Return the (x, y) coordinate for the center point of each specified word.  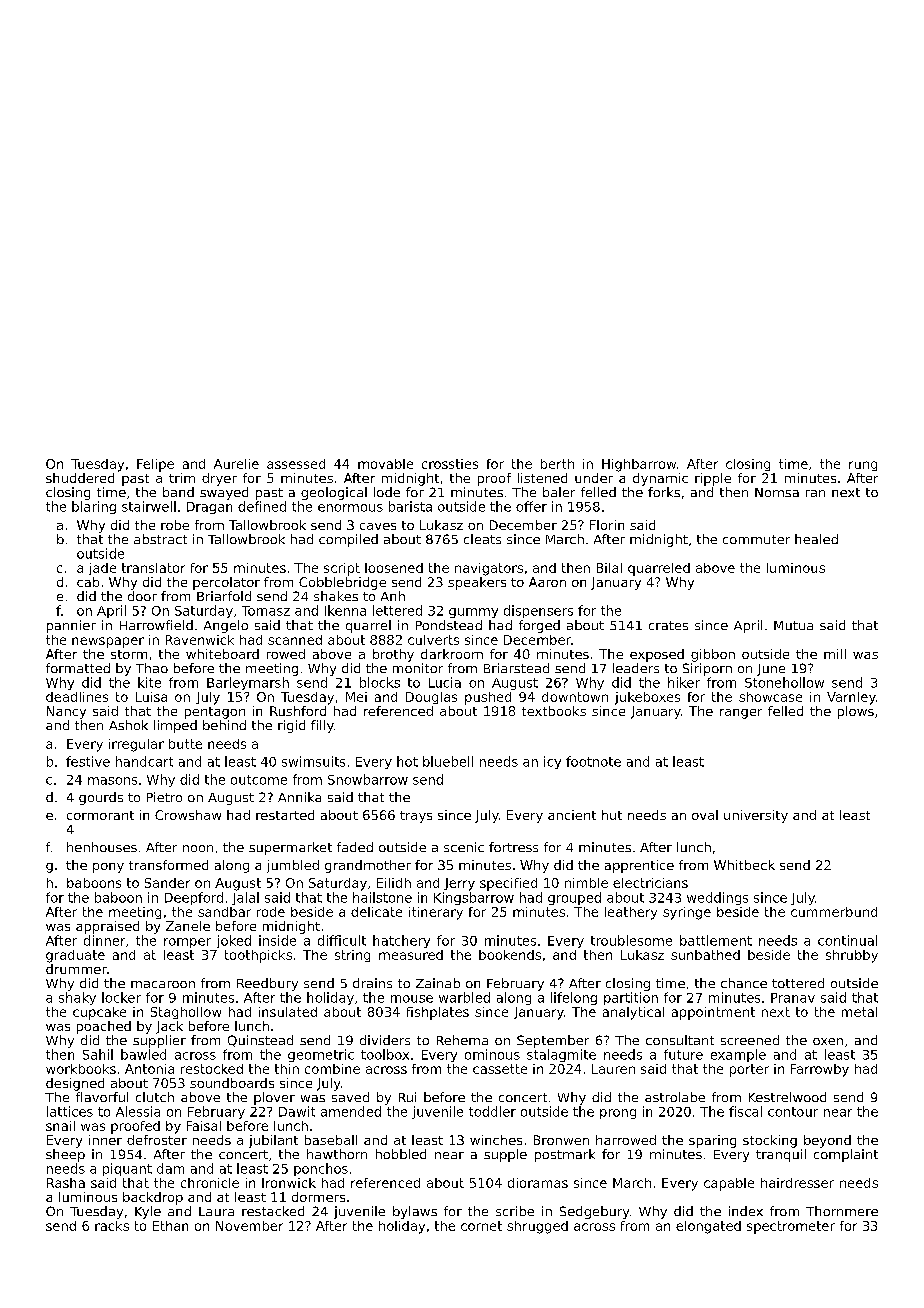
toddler (492, 1111)
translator (153, 568)
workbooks (81, 1069)
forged (539, 626)
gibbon (713, 655)
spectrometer (791, 1227)
